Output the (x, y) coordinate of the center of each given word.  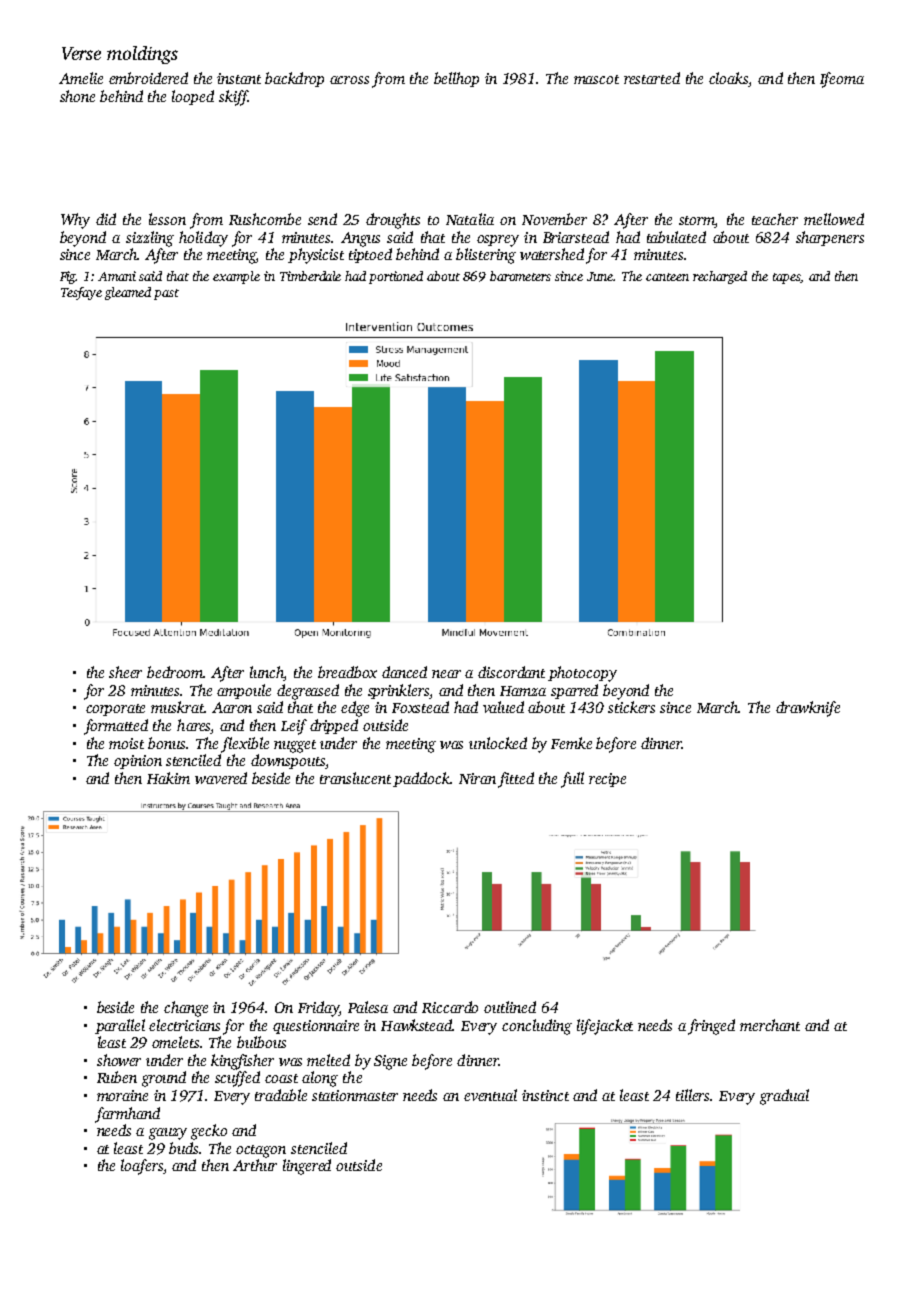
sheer (125, 672)
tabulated (676, 237)
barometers (520, 276)
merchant (770, 1025)
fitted (516, 780)
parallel (120, 1026)
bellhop (456, 79)
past (166, 294)
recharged (720, 277)
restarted (652, 78)
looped (193, 97)
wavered (221, 778)
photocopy (582, 674)
